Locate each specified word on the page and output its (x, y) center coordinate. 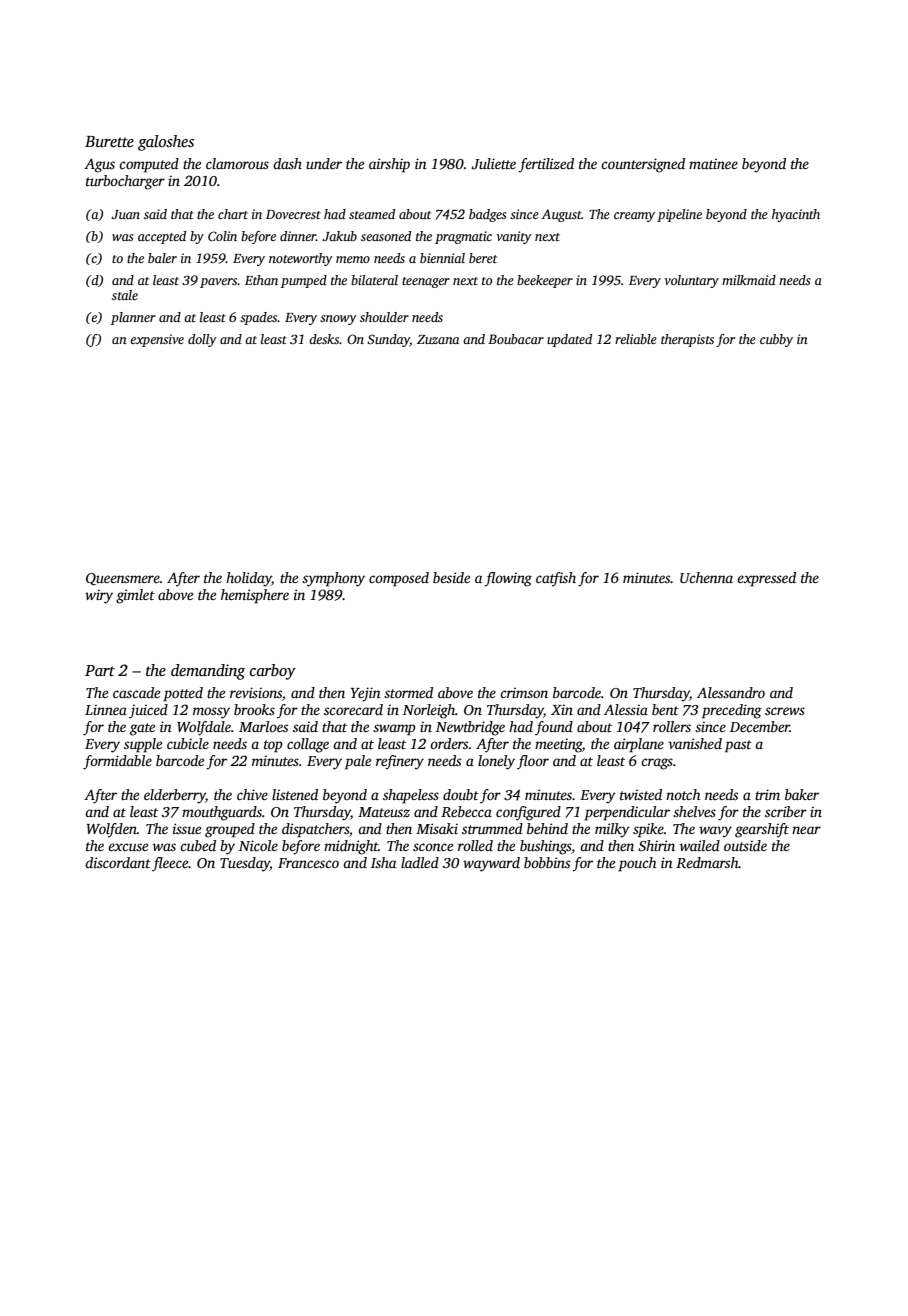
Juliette (493, 163)
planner (133, 318)
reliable (636, 339)
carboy (273, 672)
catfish (556, 579)
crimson (524, 692)
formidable (117, 762)
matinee (713, 163)
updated (569, 340)
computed (149, 165)
